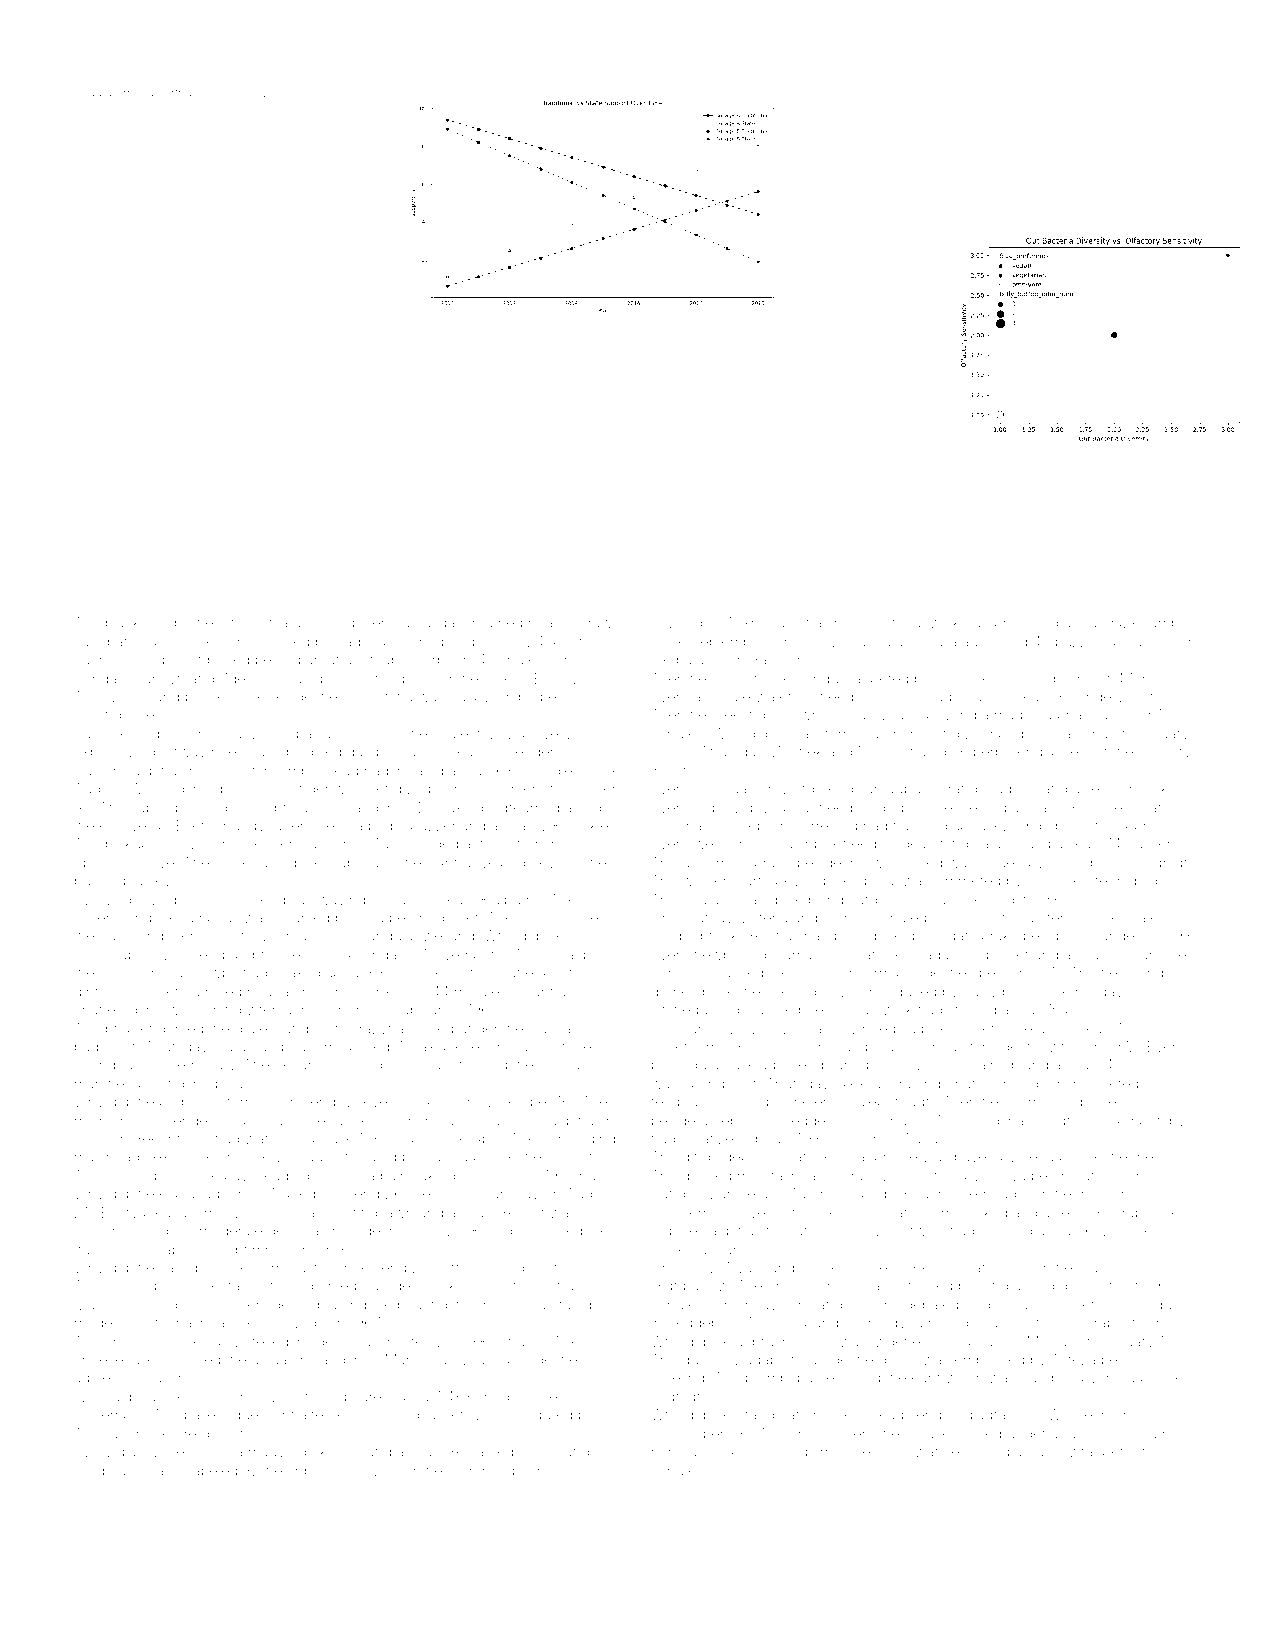 The width and height of the screenshot is (1274, 1649). What do you see at coordinates (437, 1101) in the screenshot?
I see `Alina` at bounding box center [437, 1101].
